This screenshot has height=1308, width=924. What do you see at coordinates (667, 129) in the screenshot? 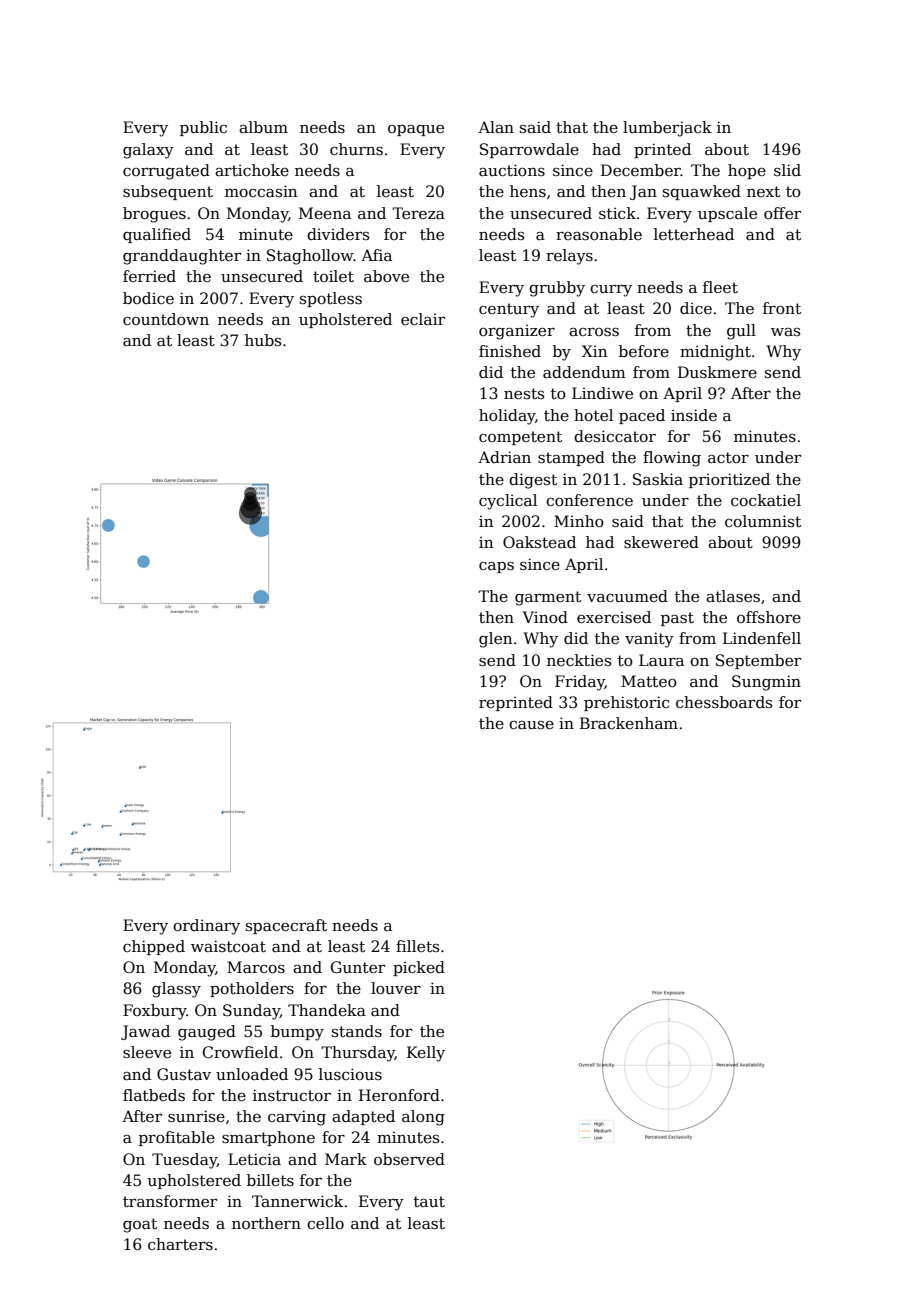
I see `lumberjack` at bounding box center [667, 129].
